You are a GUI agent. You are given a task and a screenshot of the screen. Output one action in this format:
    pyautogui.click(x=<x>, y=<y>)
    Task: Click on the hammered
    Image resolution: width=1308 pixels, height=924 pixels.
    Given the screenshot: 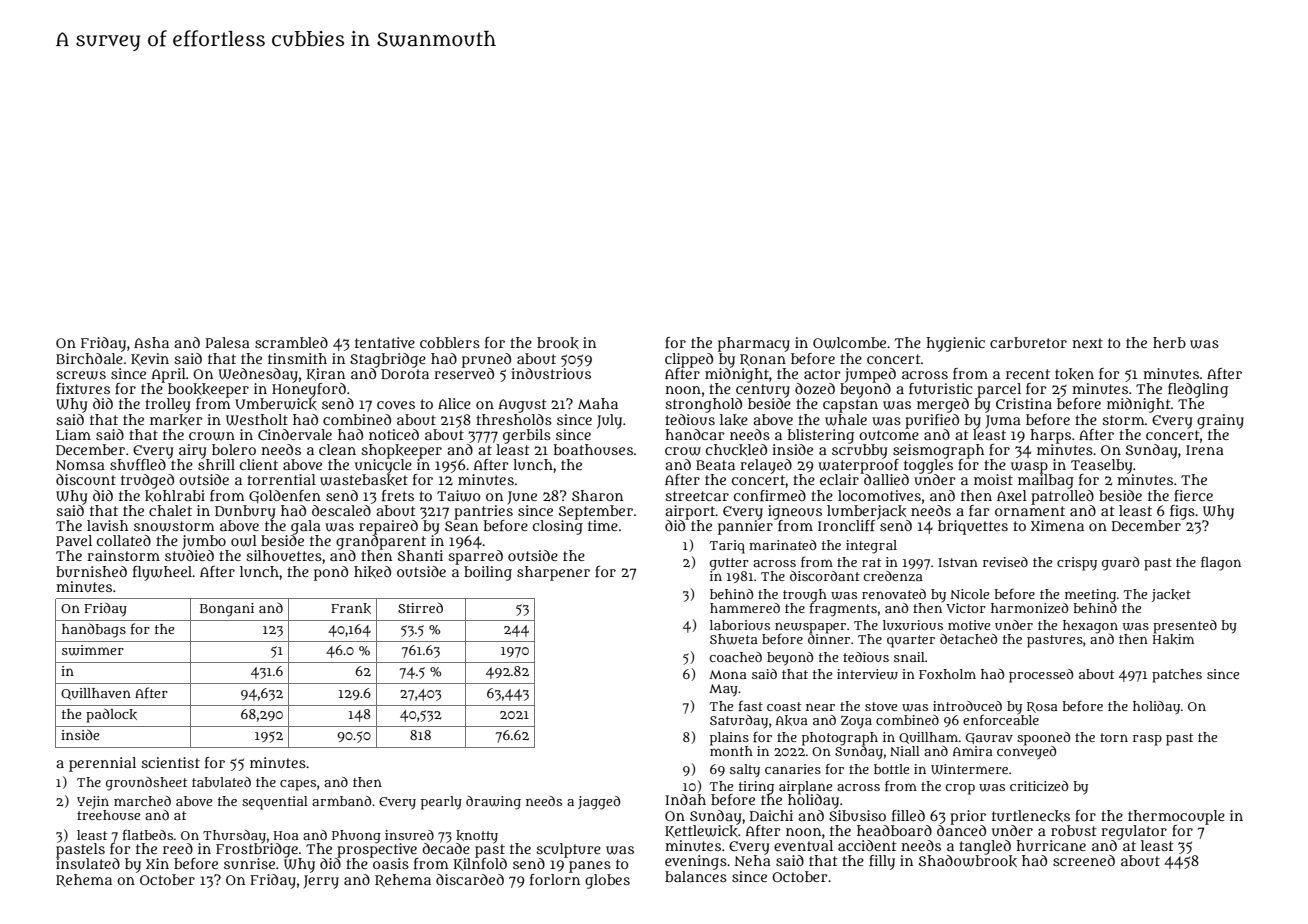 What is the action you would take?
    pyautogui.click(x=745, y=608)
